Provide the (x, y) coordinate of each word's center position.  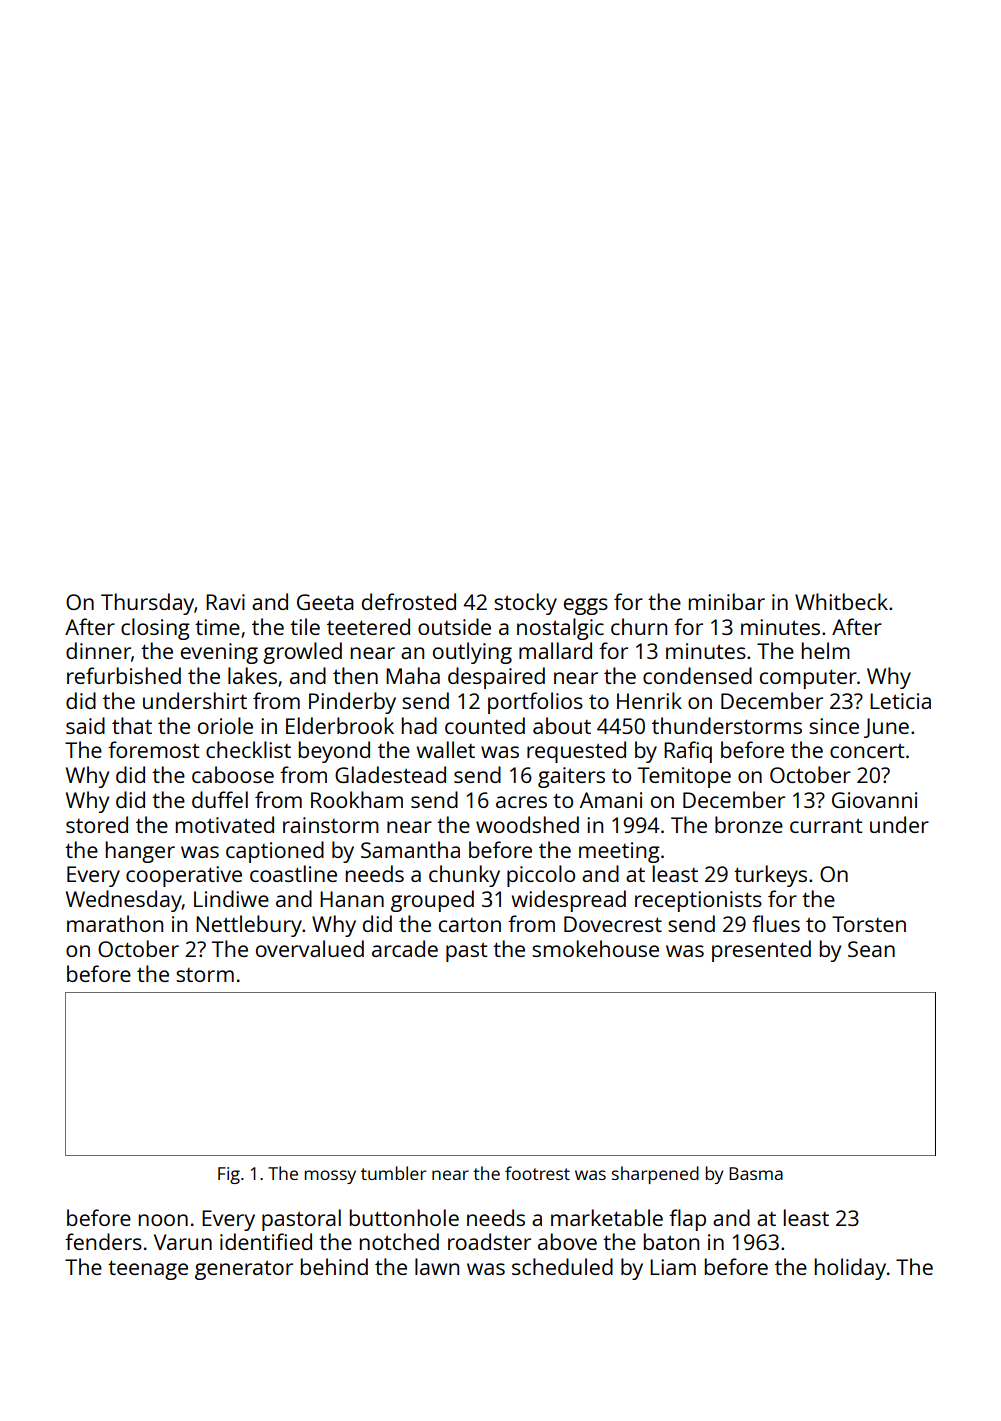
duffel (220, 799)
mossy (330, 1177)
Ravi (225, 602)
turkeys (770, 876)
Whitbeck (841, 601)
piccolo (541, 876)
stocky (525, 604)
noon (163, 1220)
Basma (756, 1173)
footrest (537, 1173)
